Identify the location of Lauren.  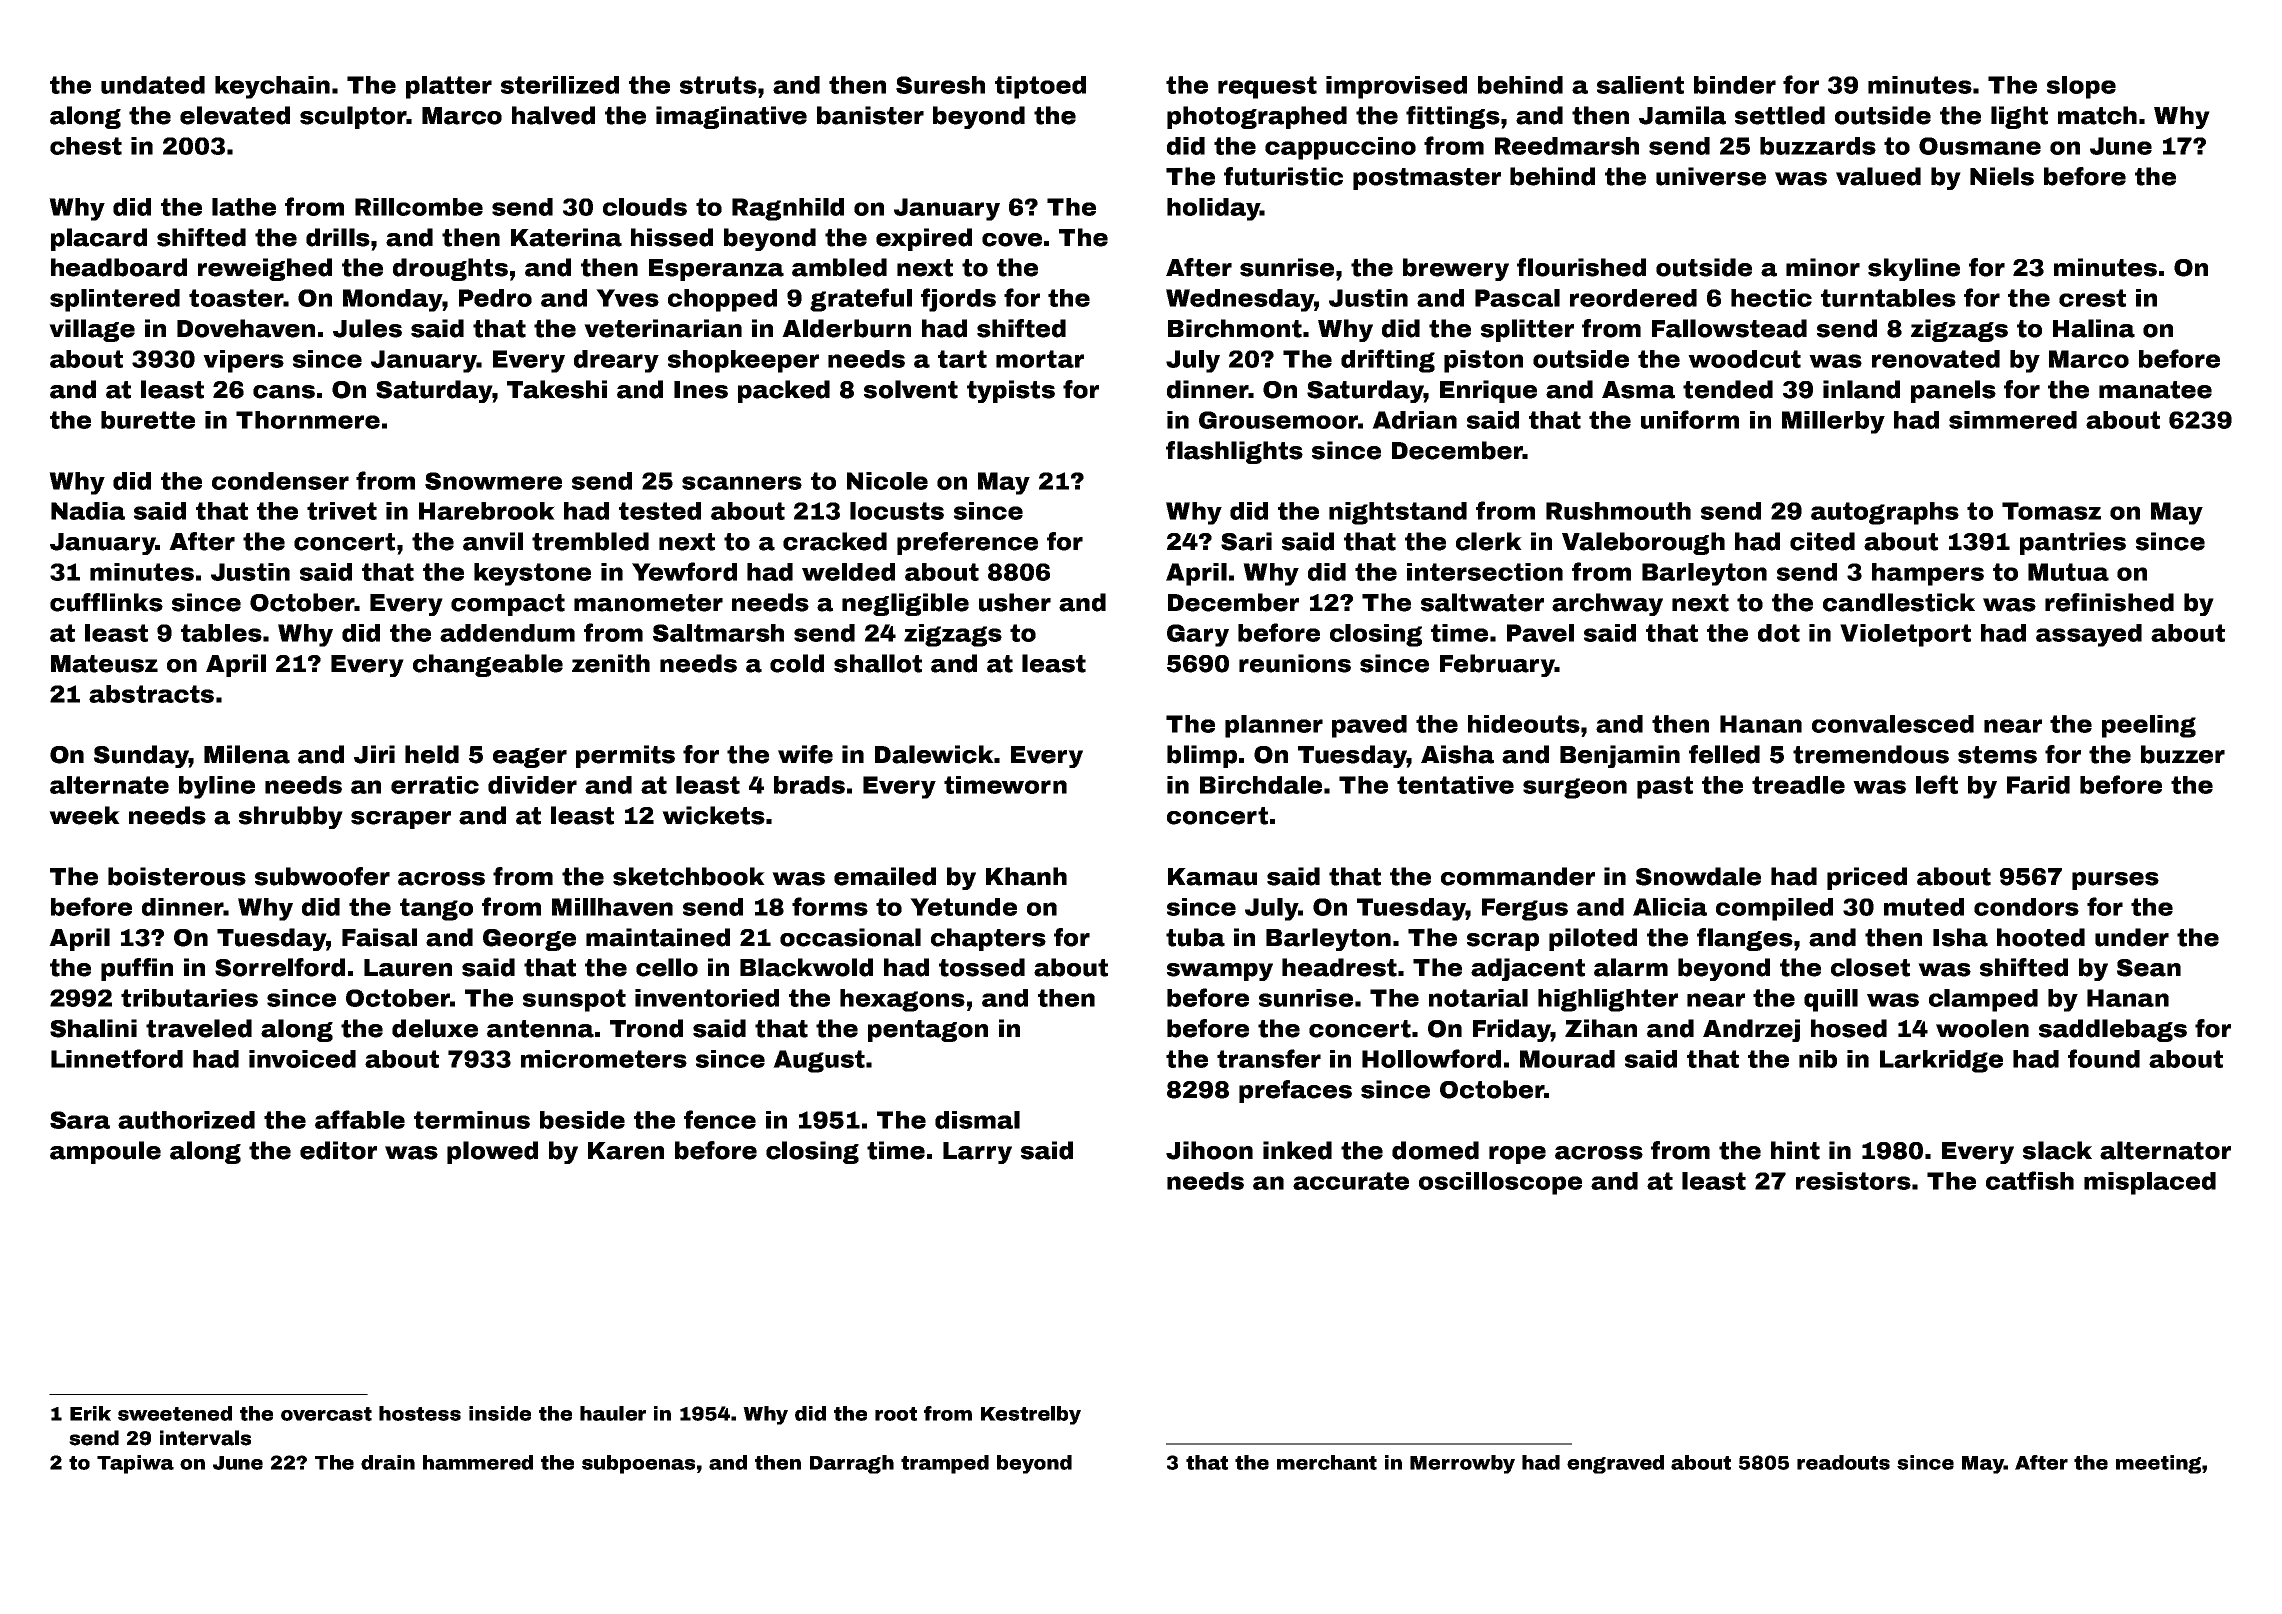
(408, 968).
